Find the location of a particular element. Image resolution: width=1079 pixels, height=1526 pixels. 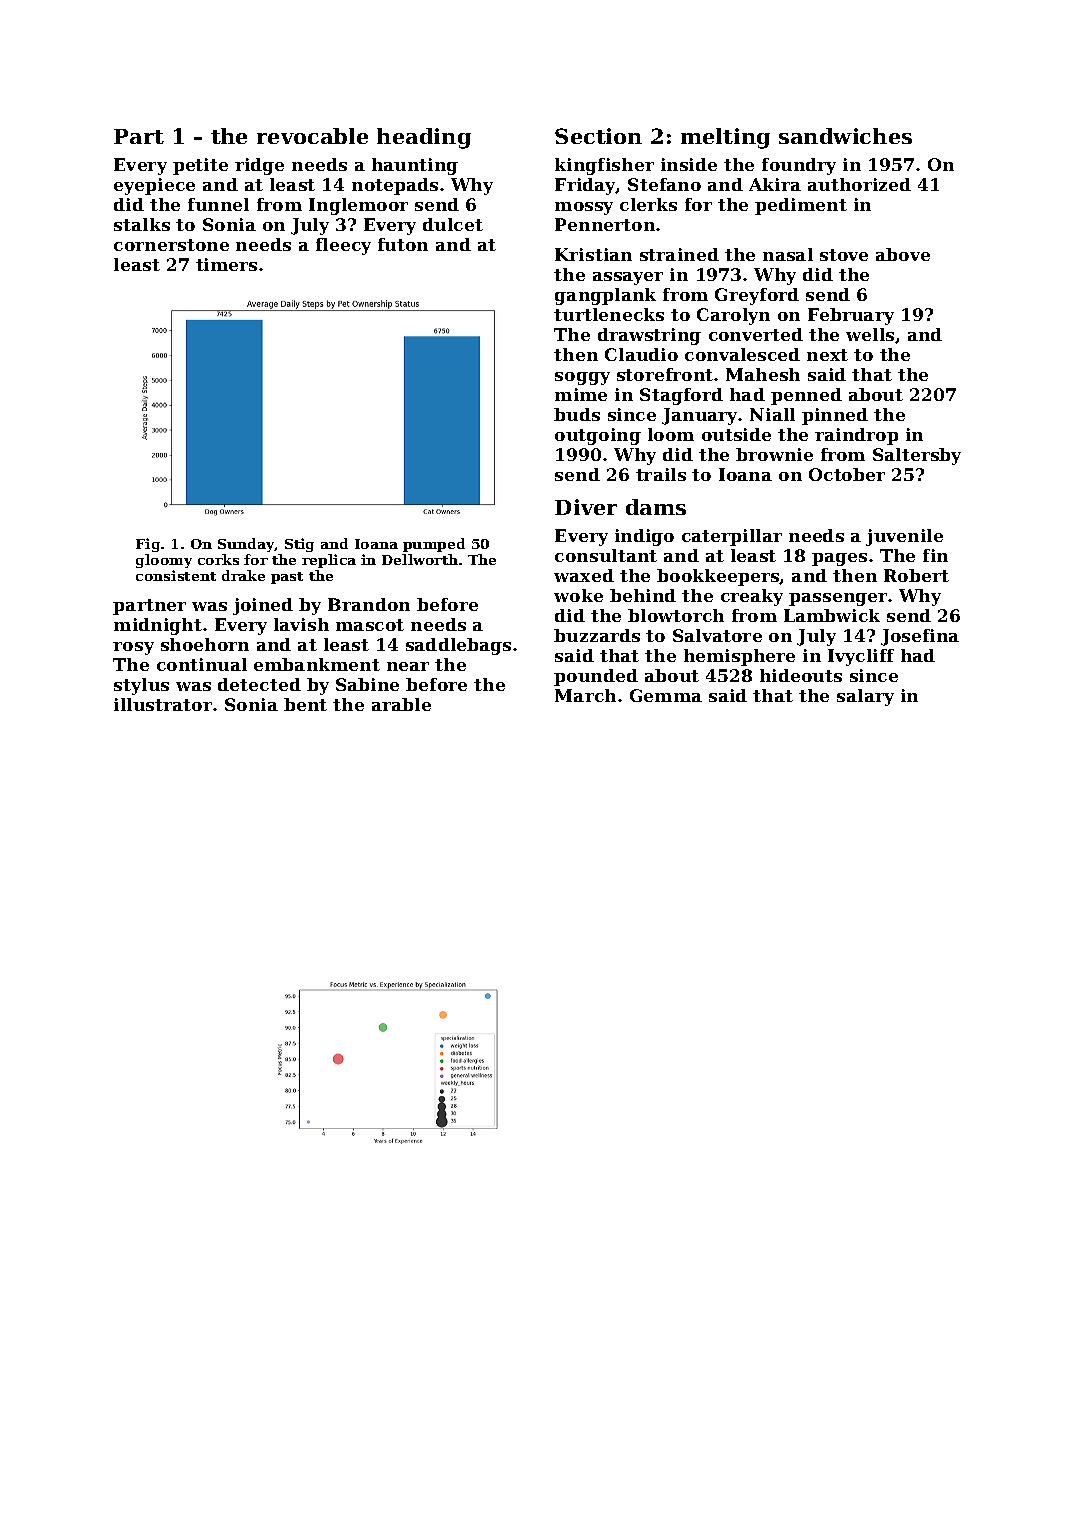

timers is located at coordinates (226, 264).
